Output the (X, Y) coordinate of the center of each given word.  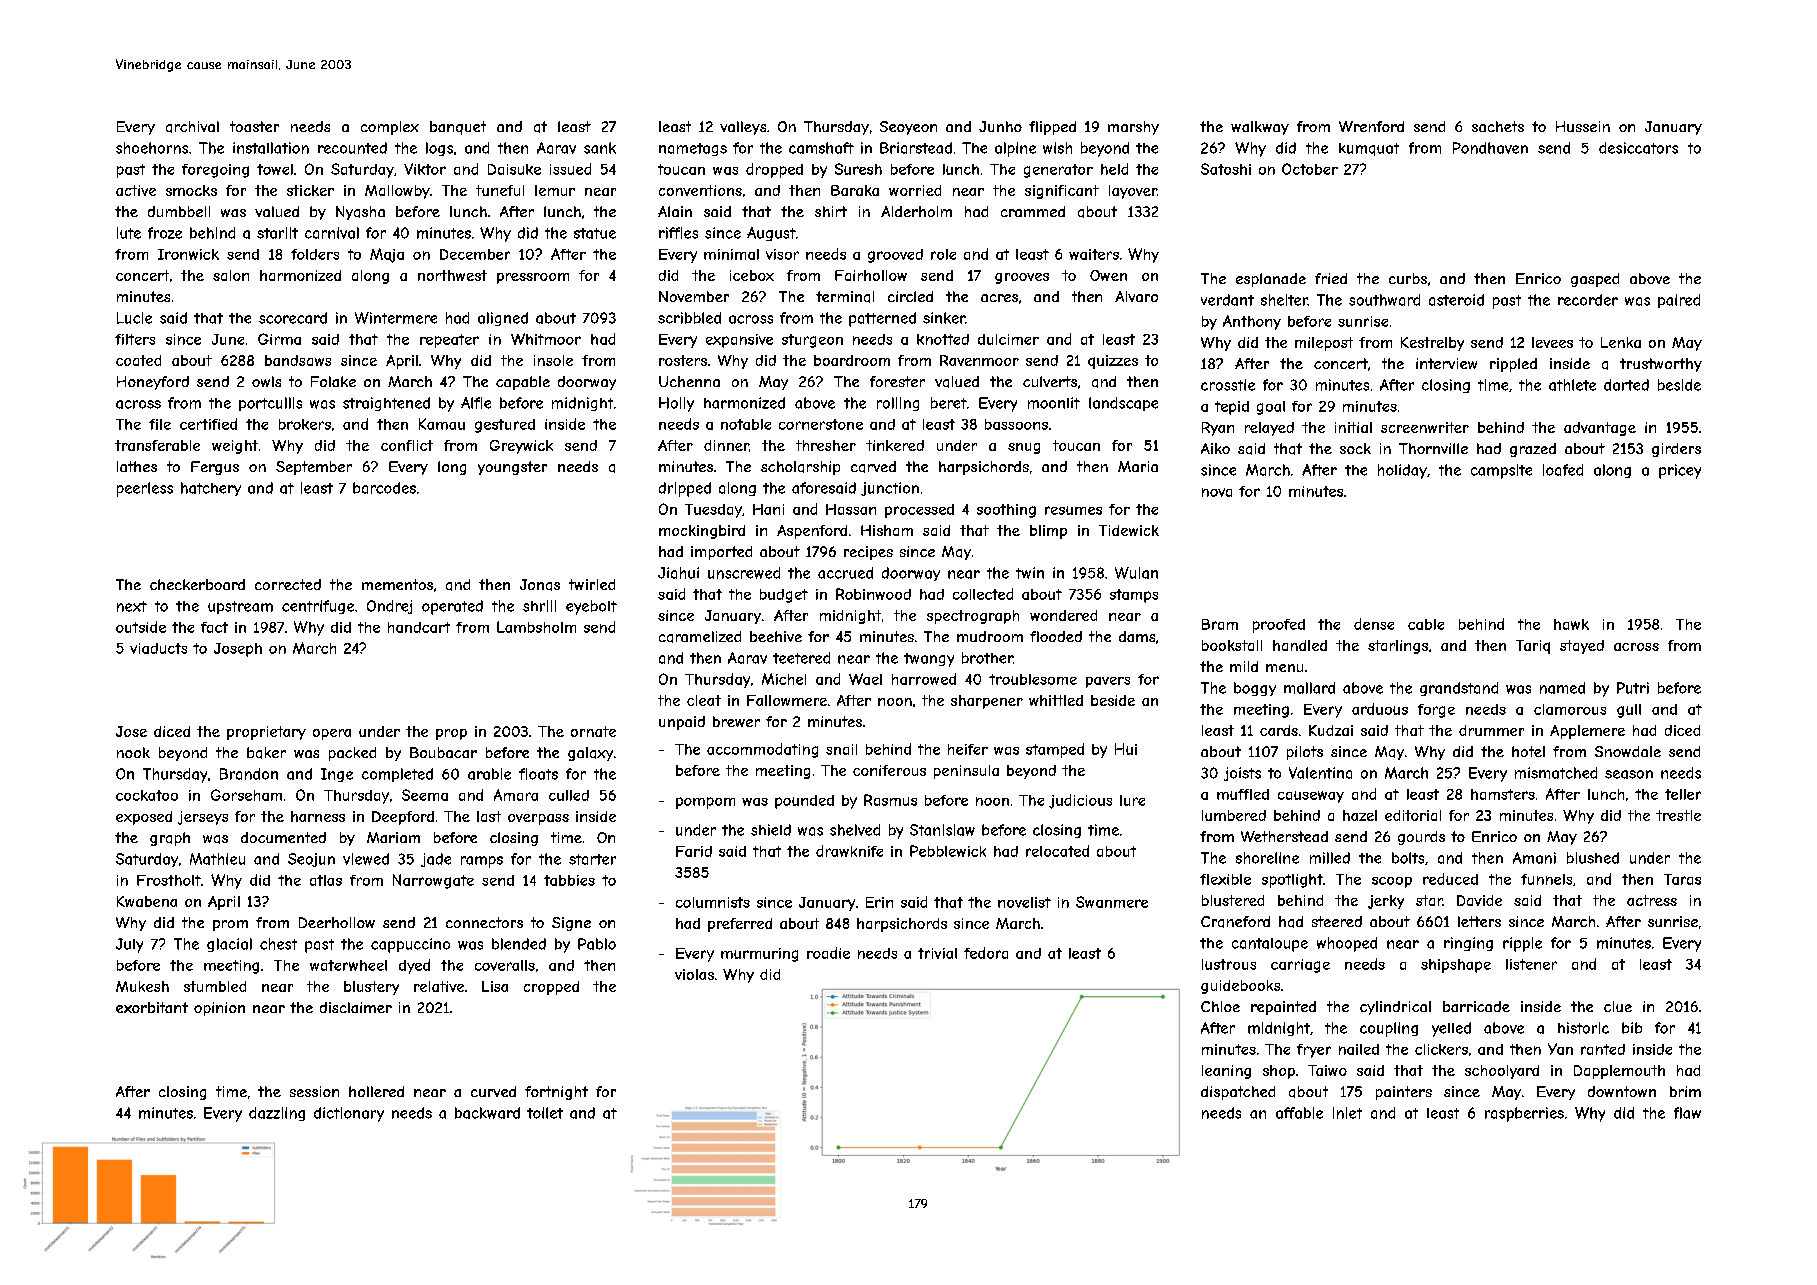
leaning (1226, 1072)
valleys (743, 128)
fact (214, 627)
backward (487, 1113)
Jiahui (678, 573)
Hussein (1583, 126)
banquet (458, 128)
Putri (1633, 688)
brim (1685, 1091)
